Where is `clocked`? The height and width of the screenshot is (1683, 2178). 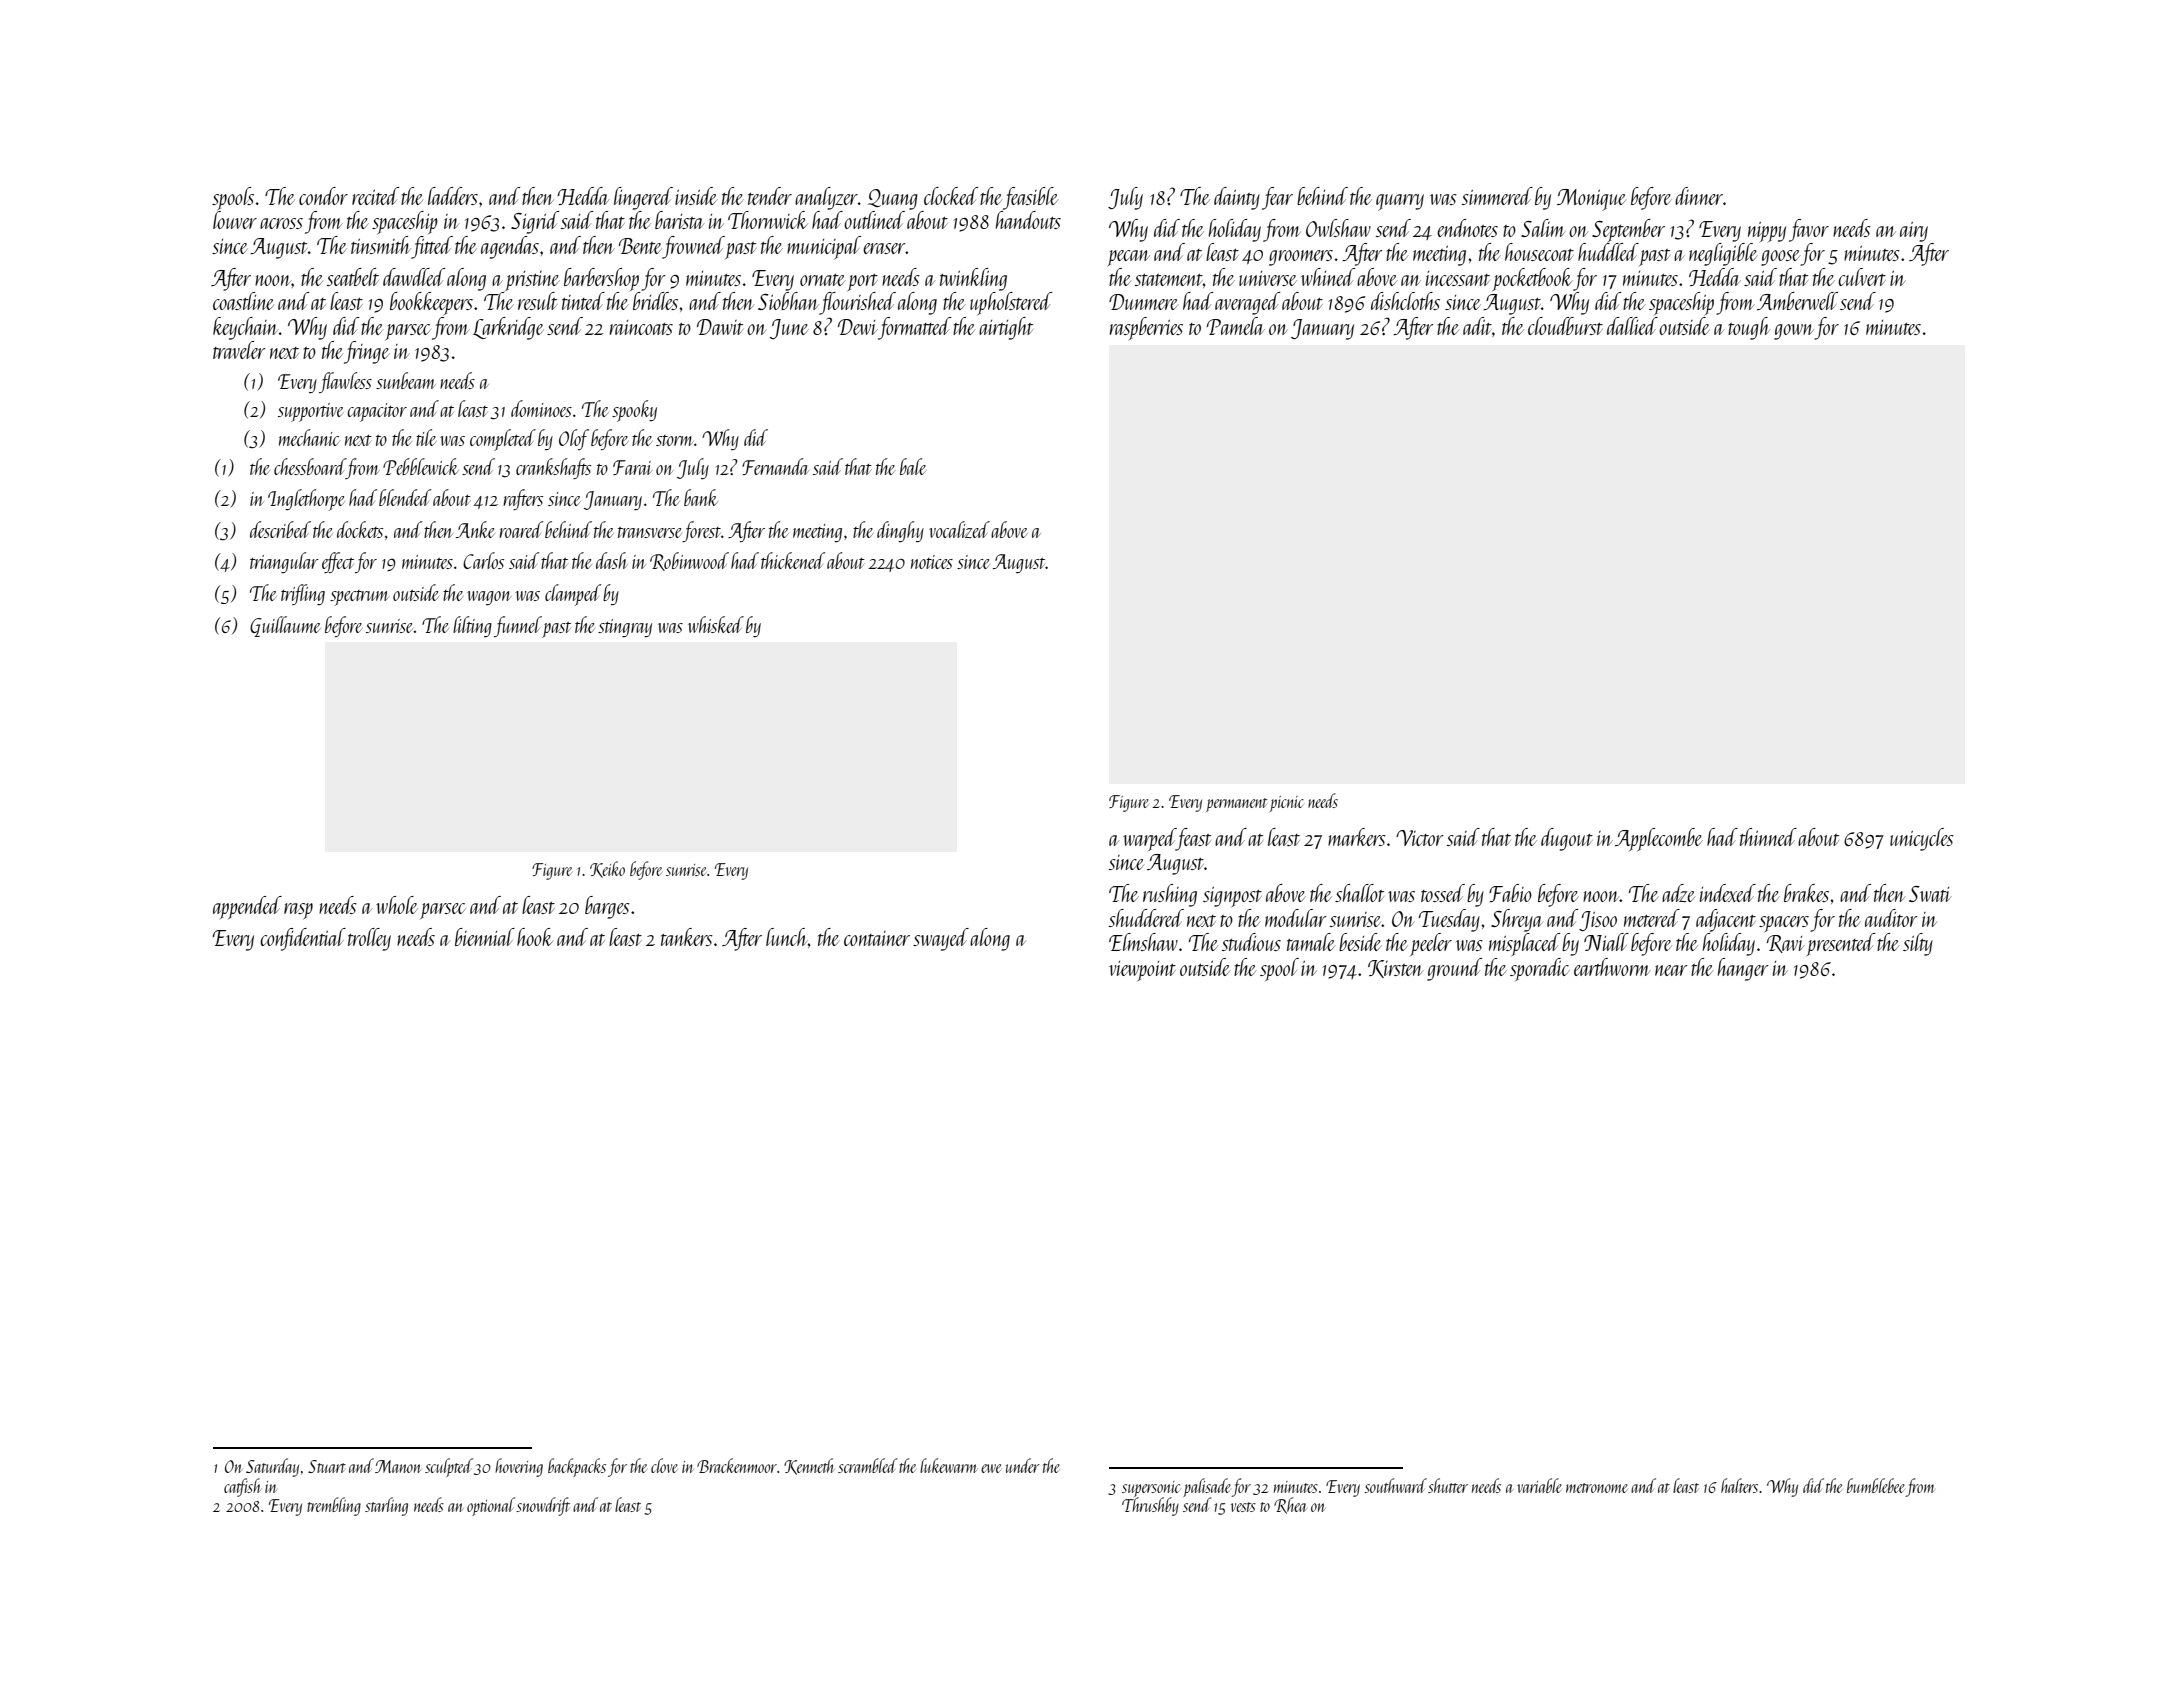 clocked is located at coordinates (951, 196).
